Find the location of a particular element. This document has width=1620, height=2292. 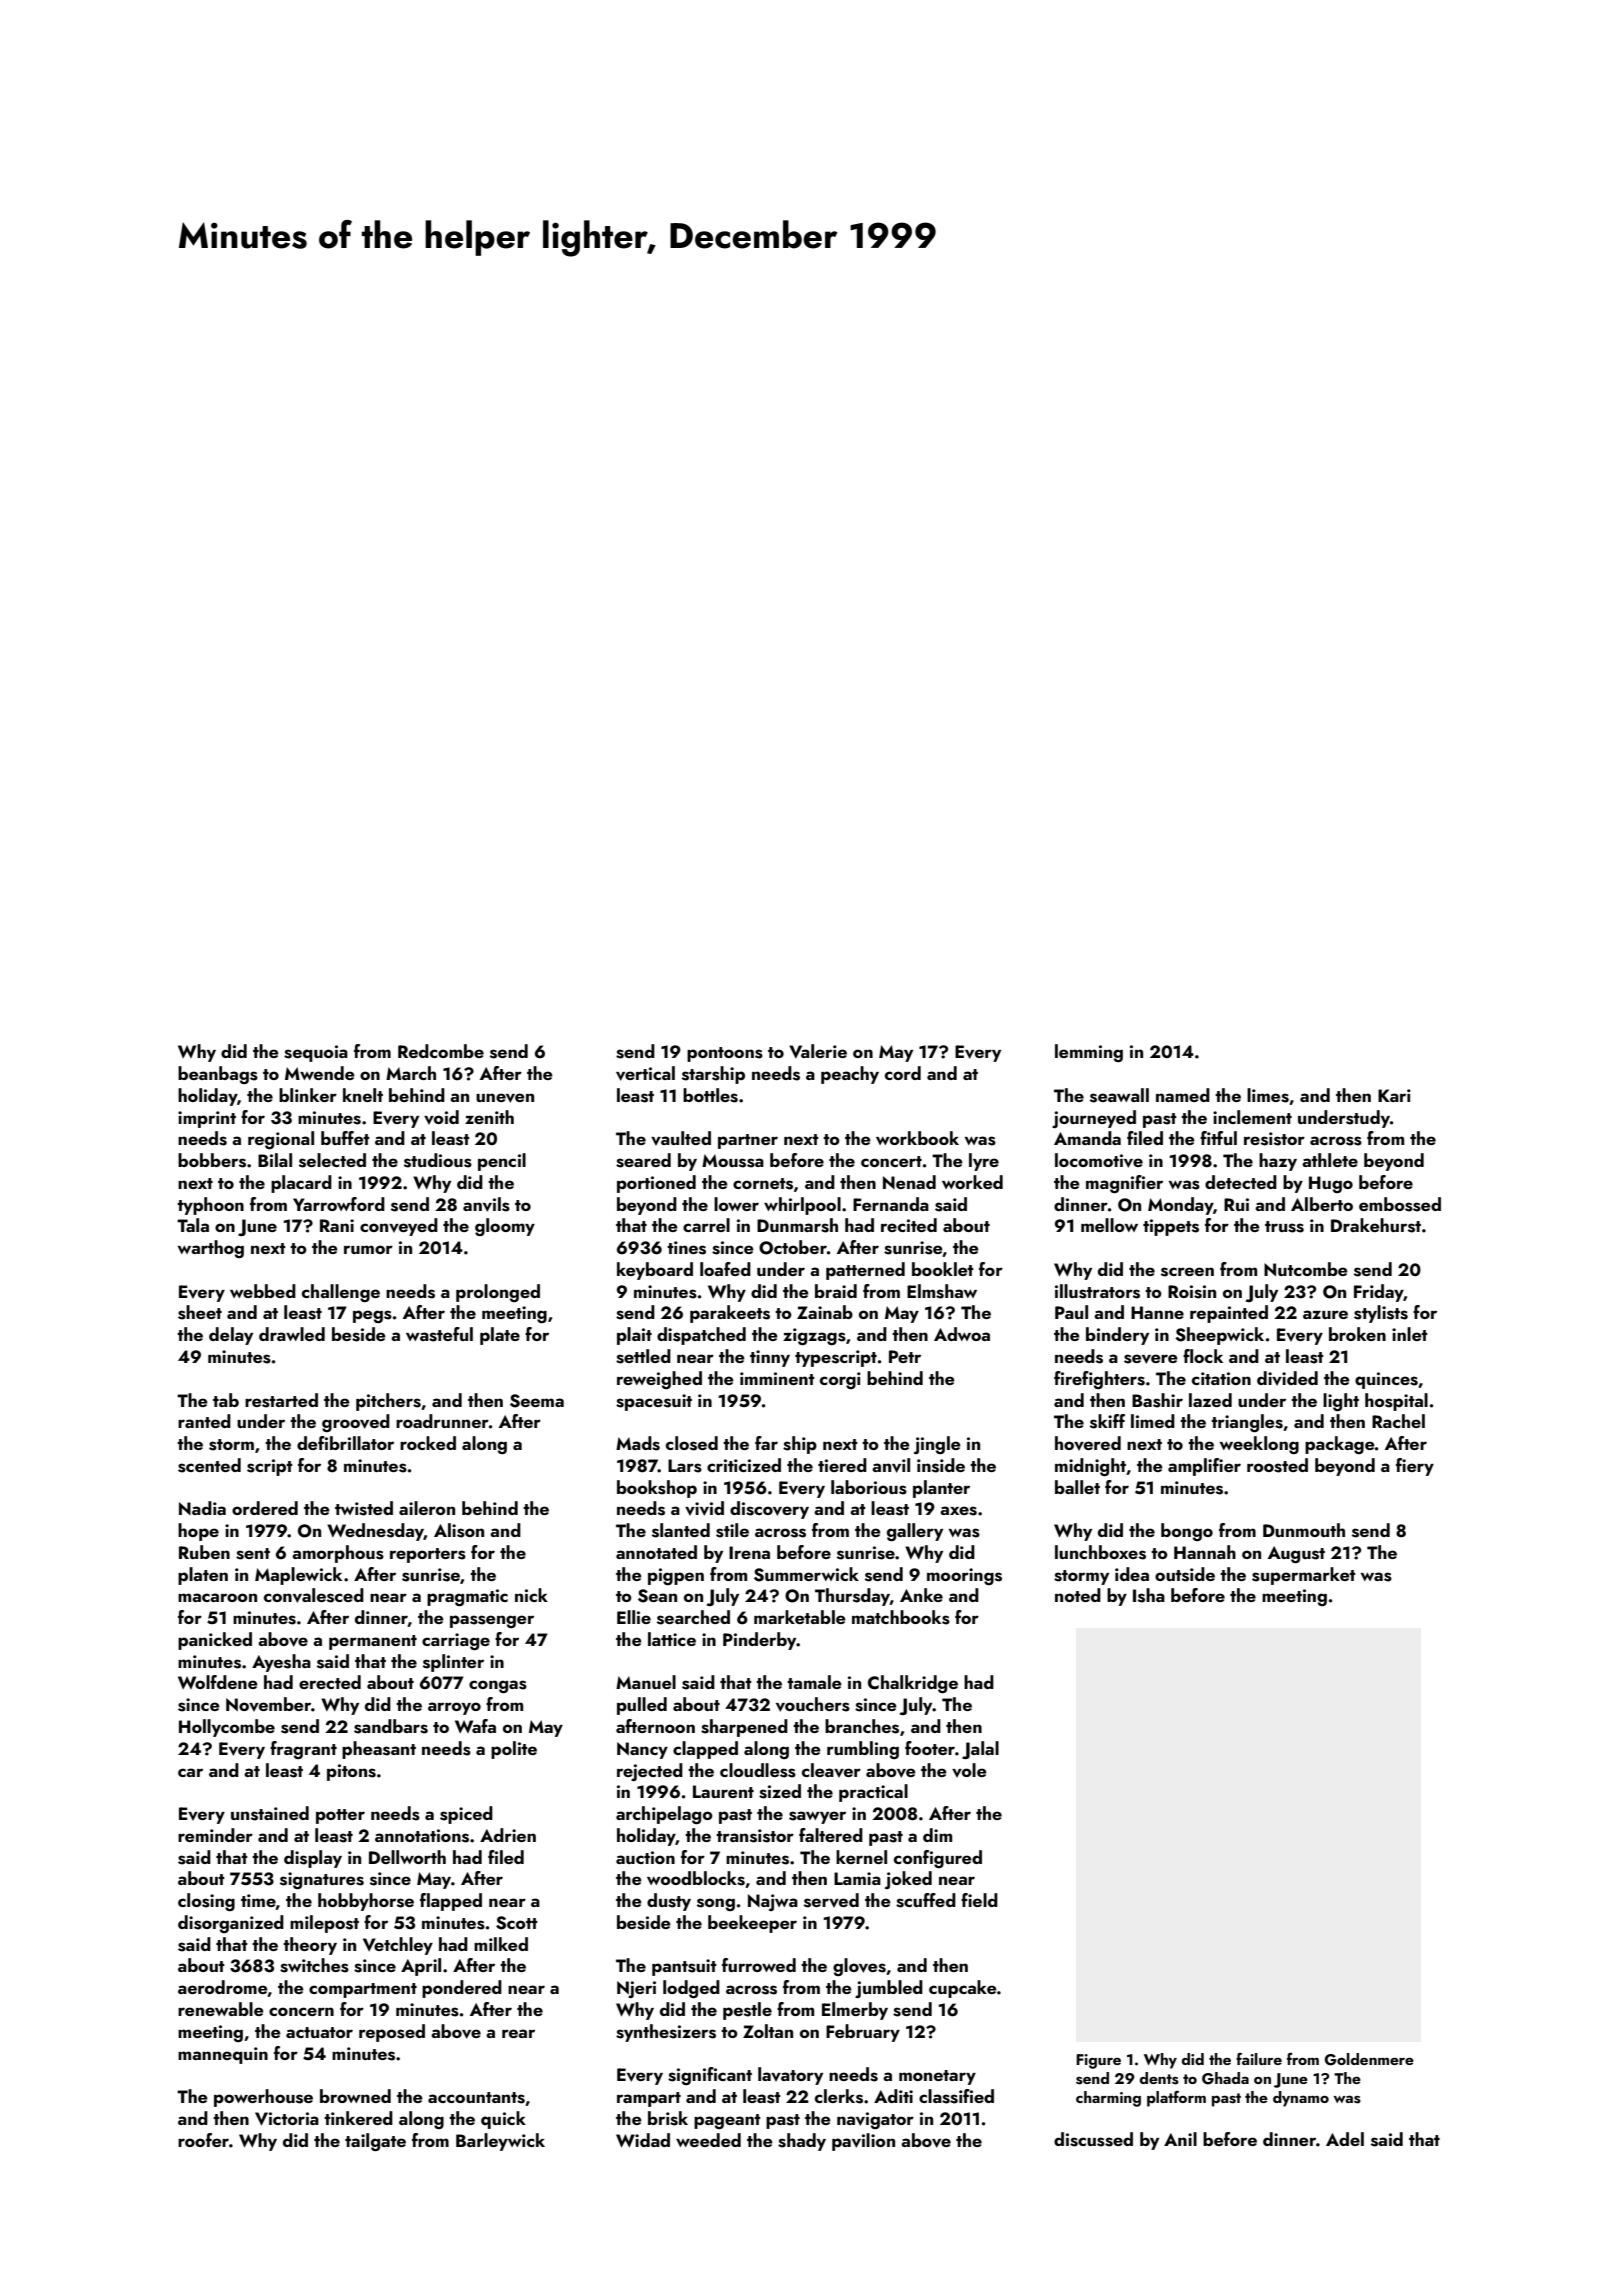

cupcake is located at coordinates (963, 1989).
